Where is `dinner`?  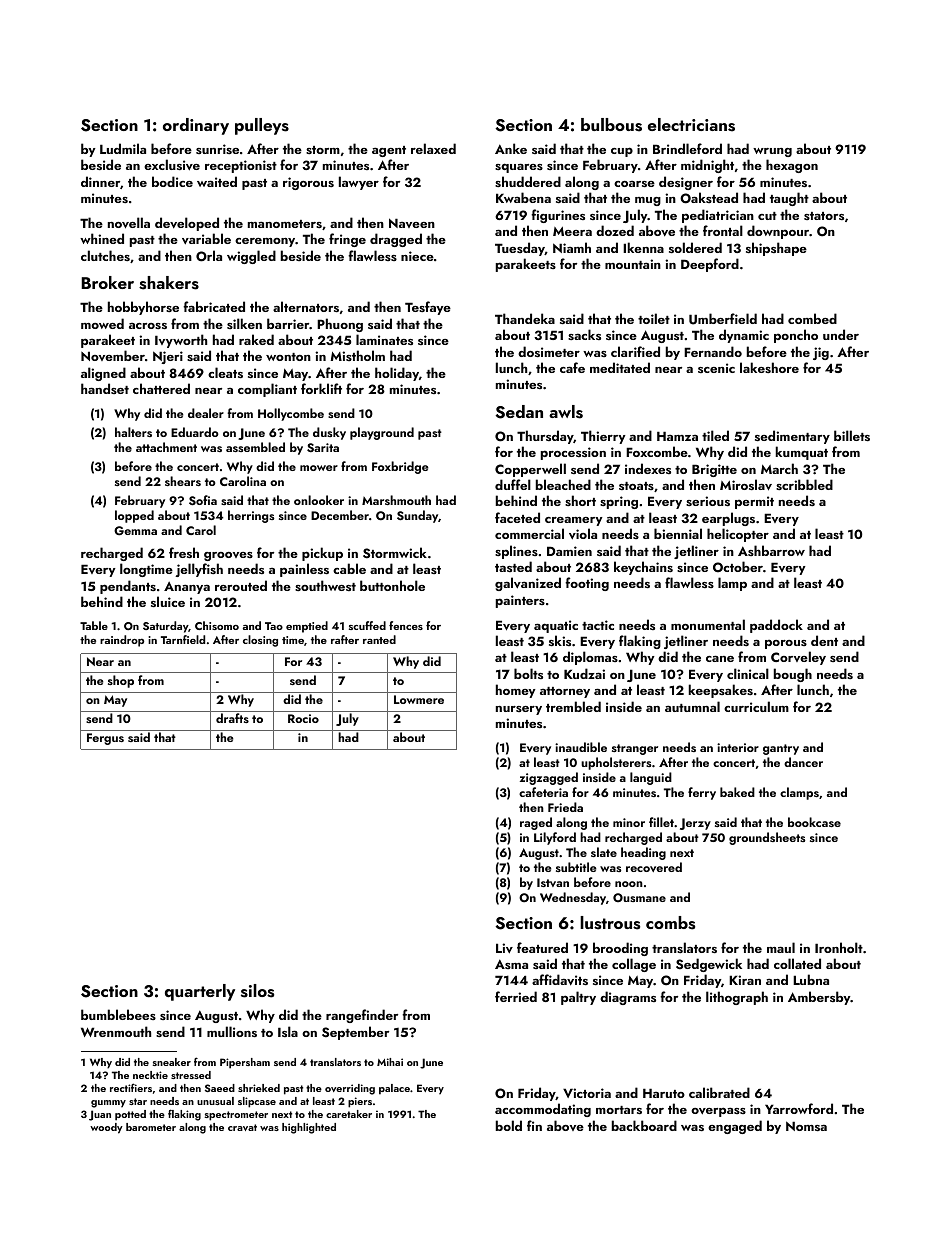 dinner is located at coordinates (100, 181).
